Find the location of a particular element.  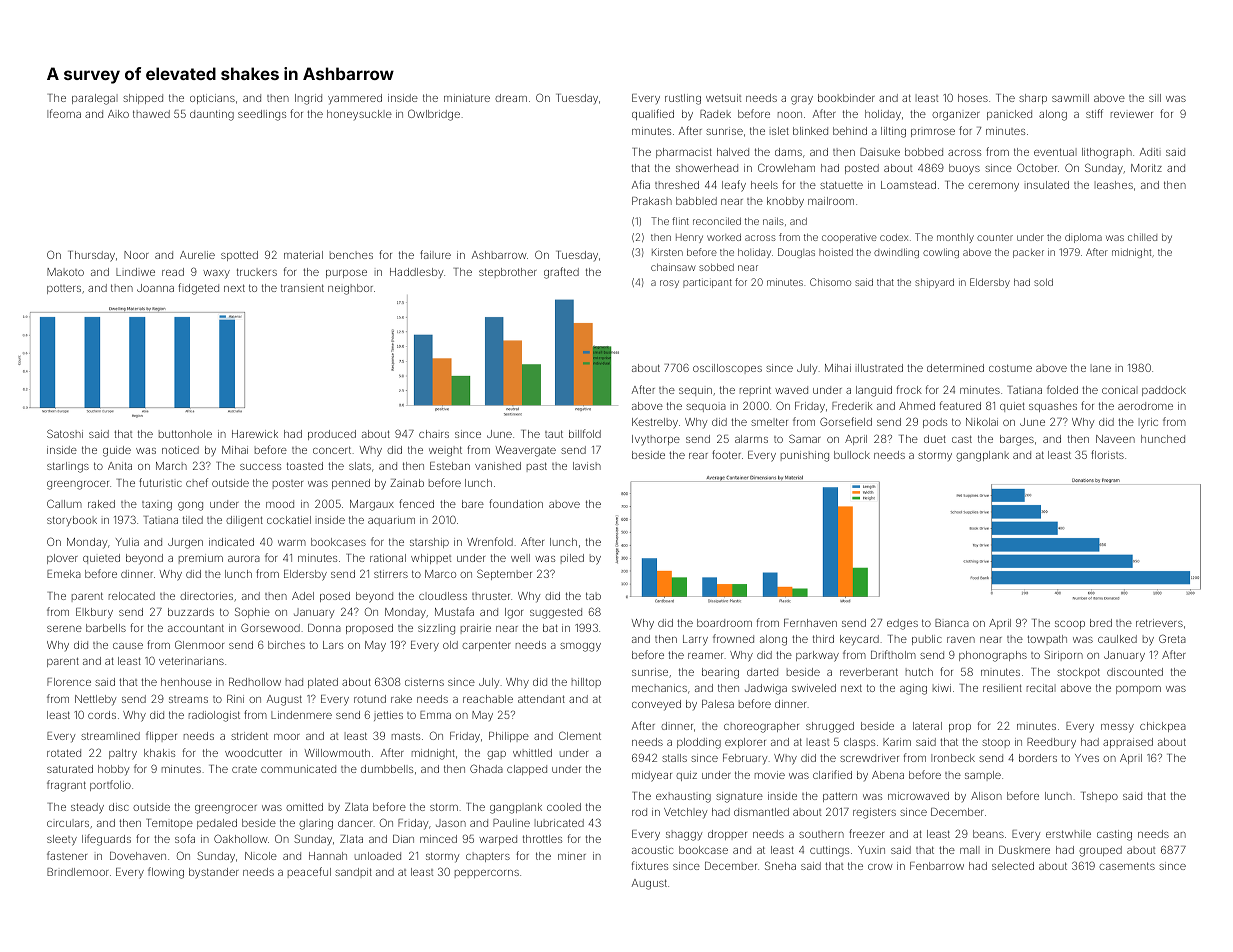

stirrers is located at coordinates (391, 574).
